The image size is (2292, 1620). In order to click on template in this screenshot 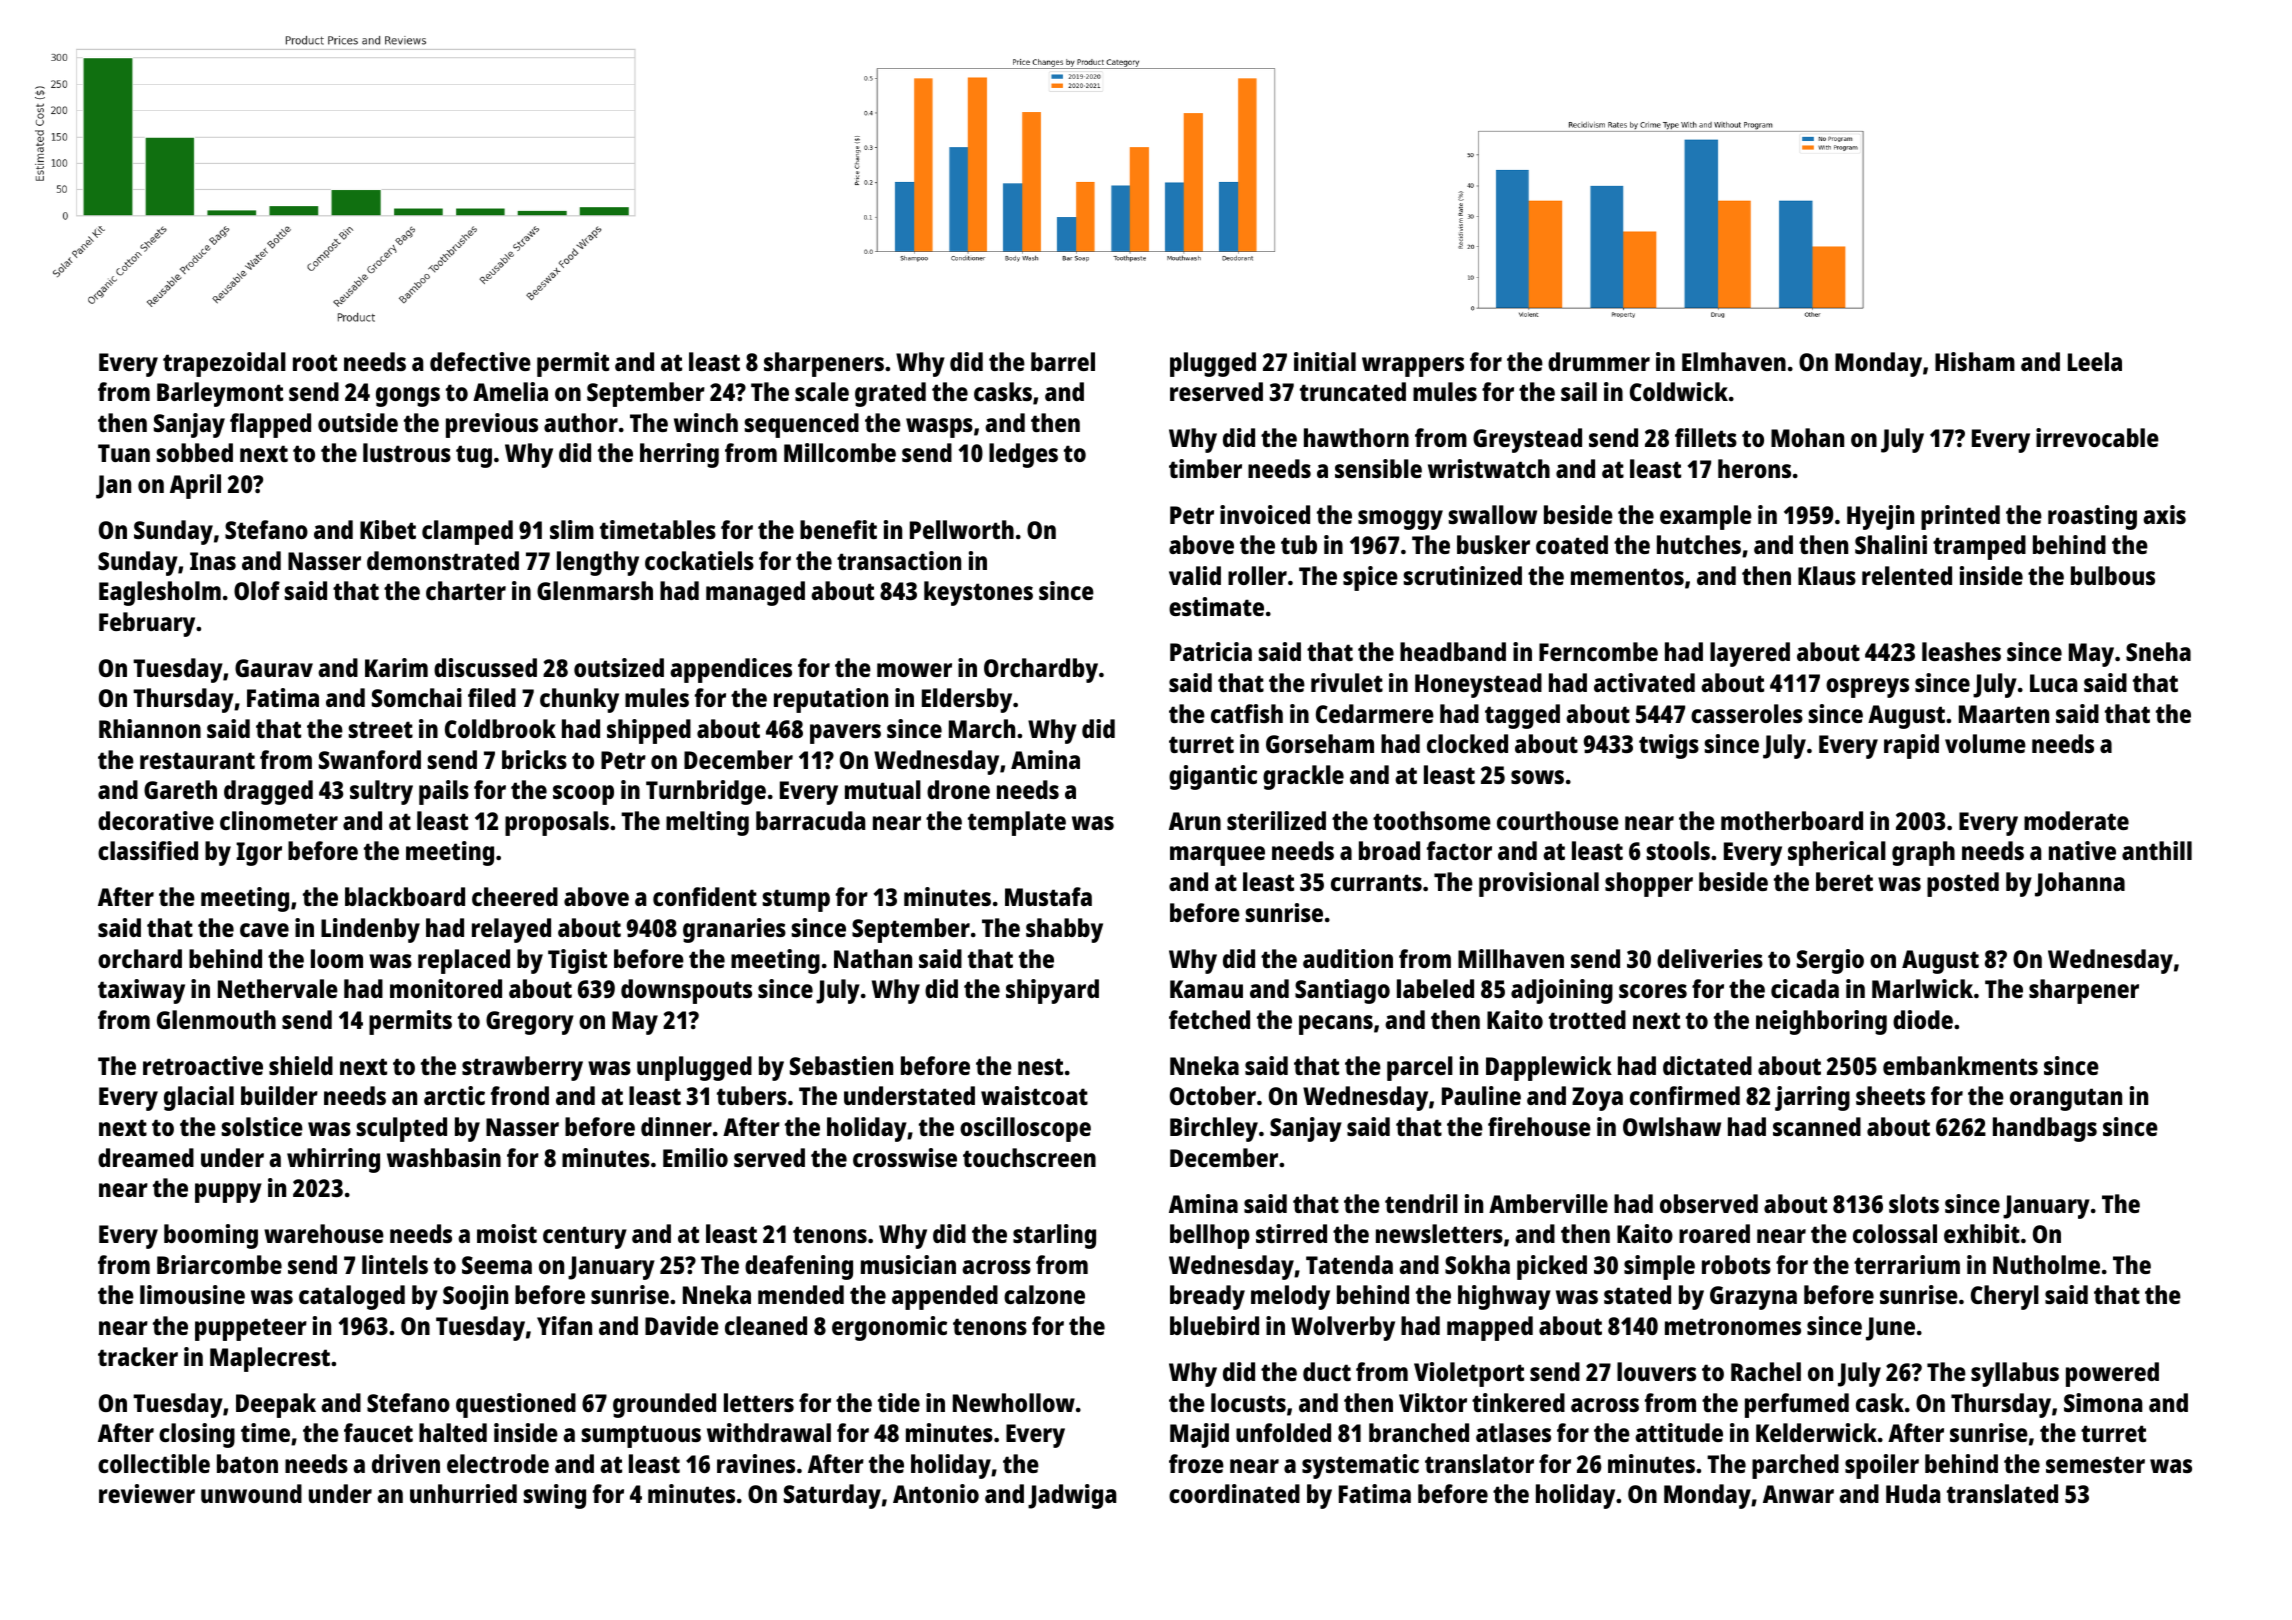, I will do `click(1017, 823)`.
